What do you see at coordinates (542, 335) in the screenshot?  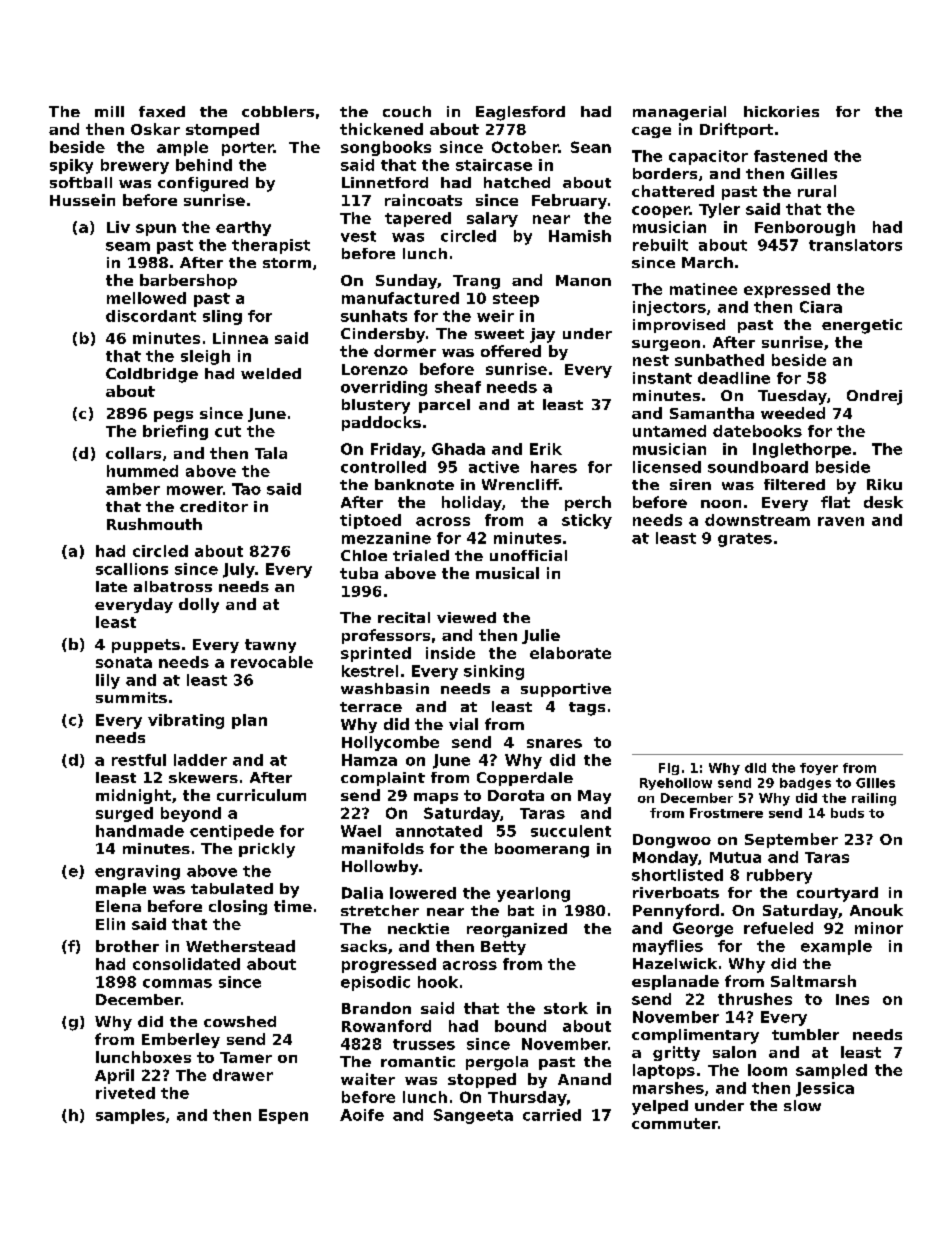 I see `jay` at bounding box center [542, 335].
